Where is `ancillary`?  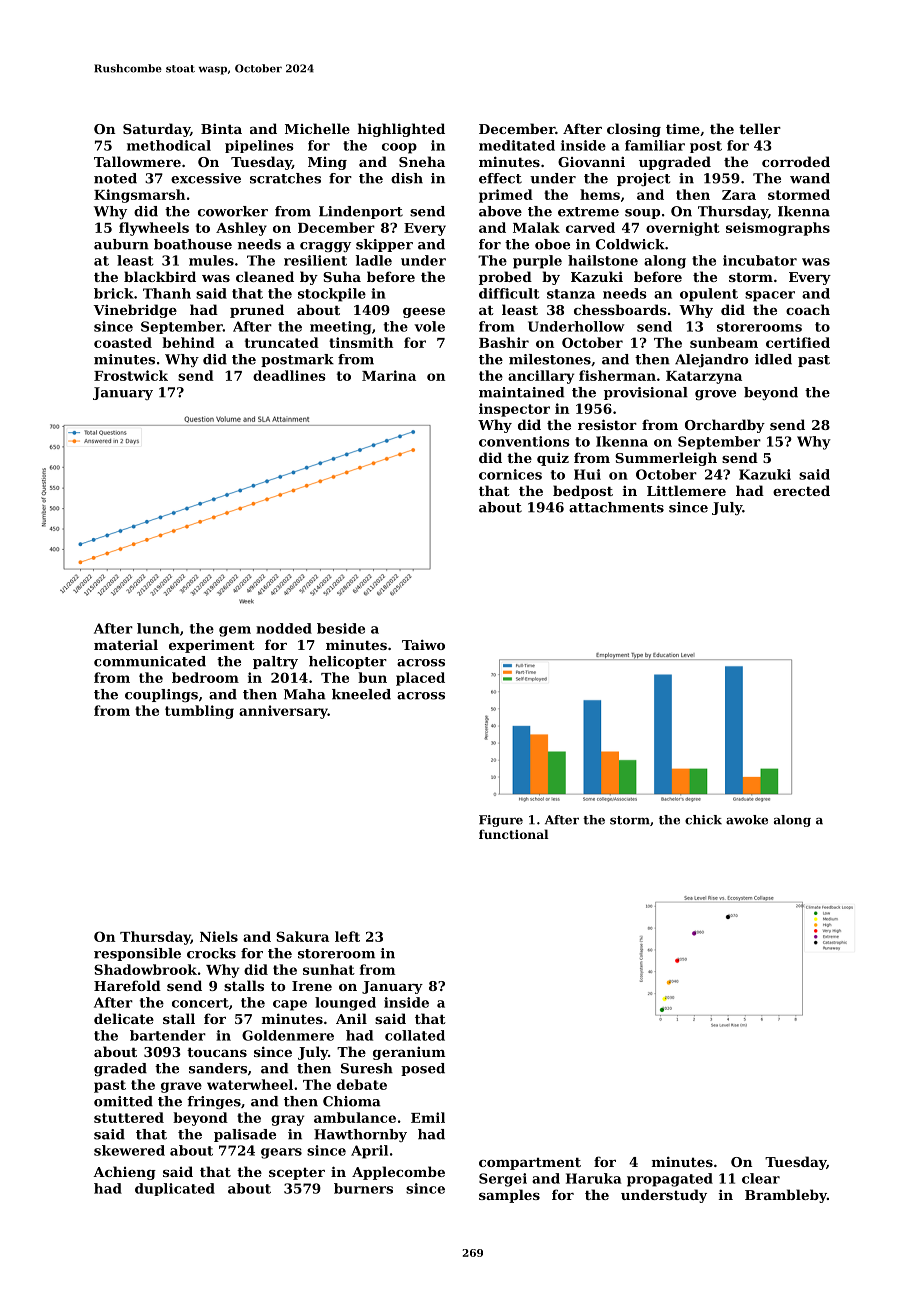 ancillary is located at coordinates (541, 377).
